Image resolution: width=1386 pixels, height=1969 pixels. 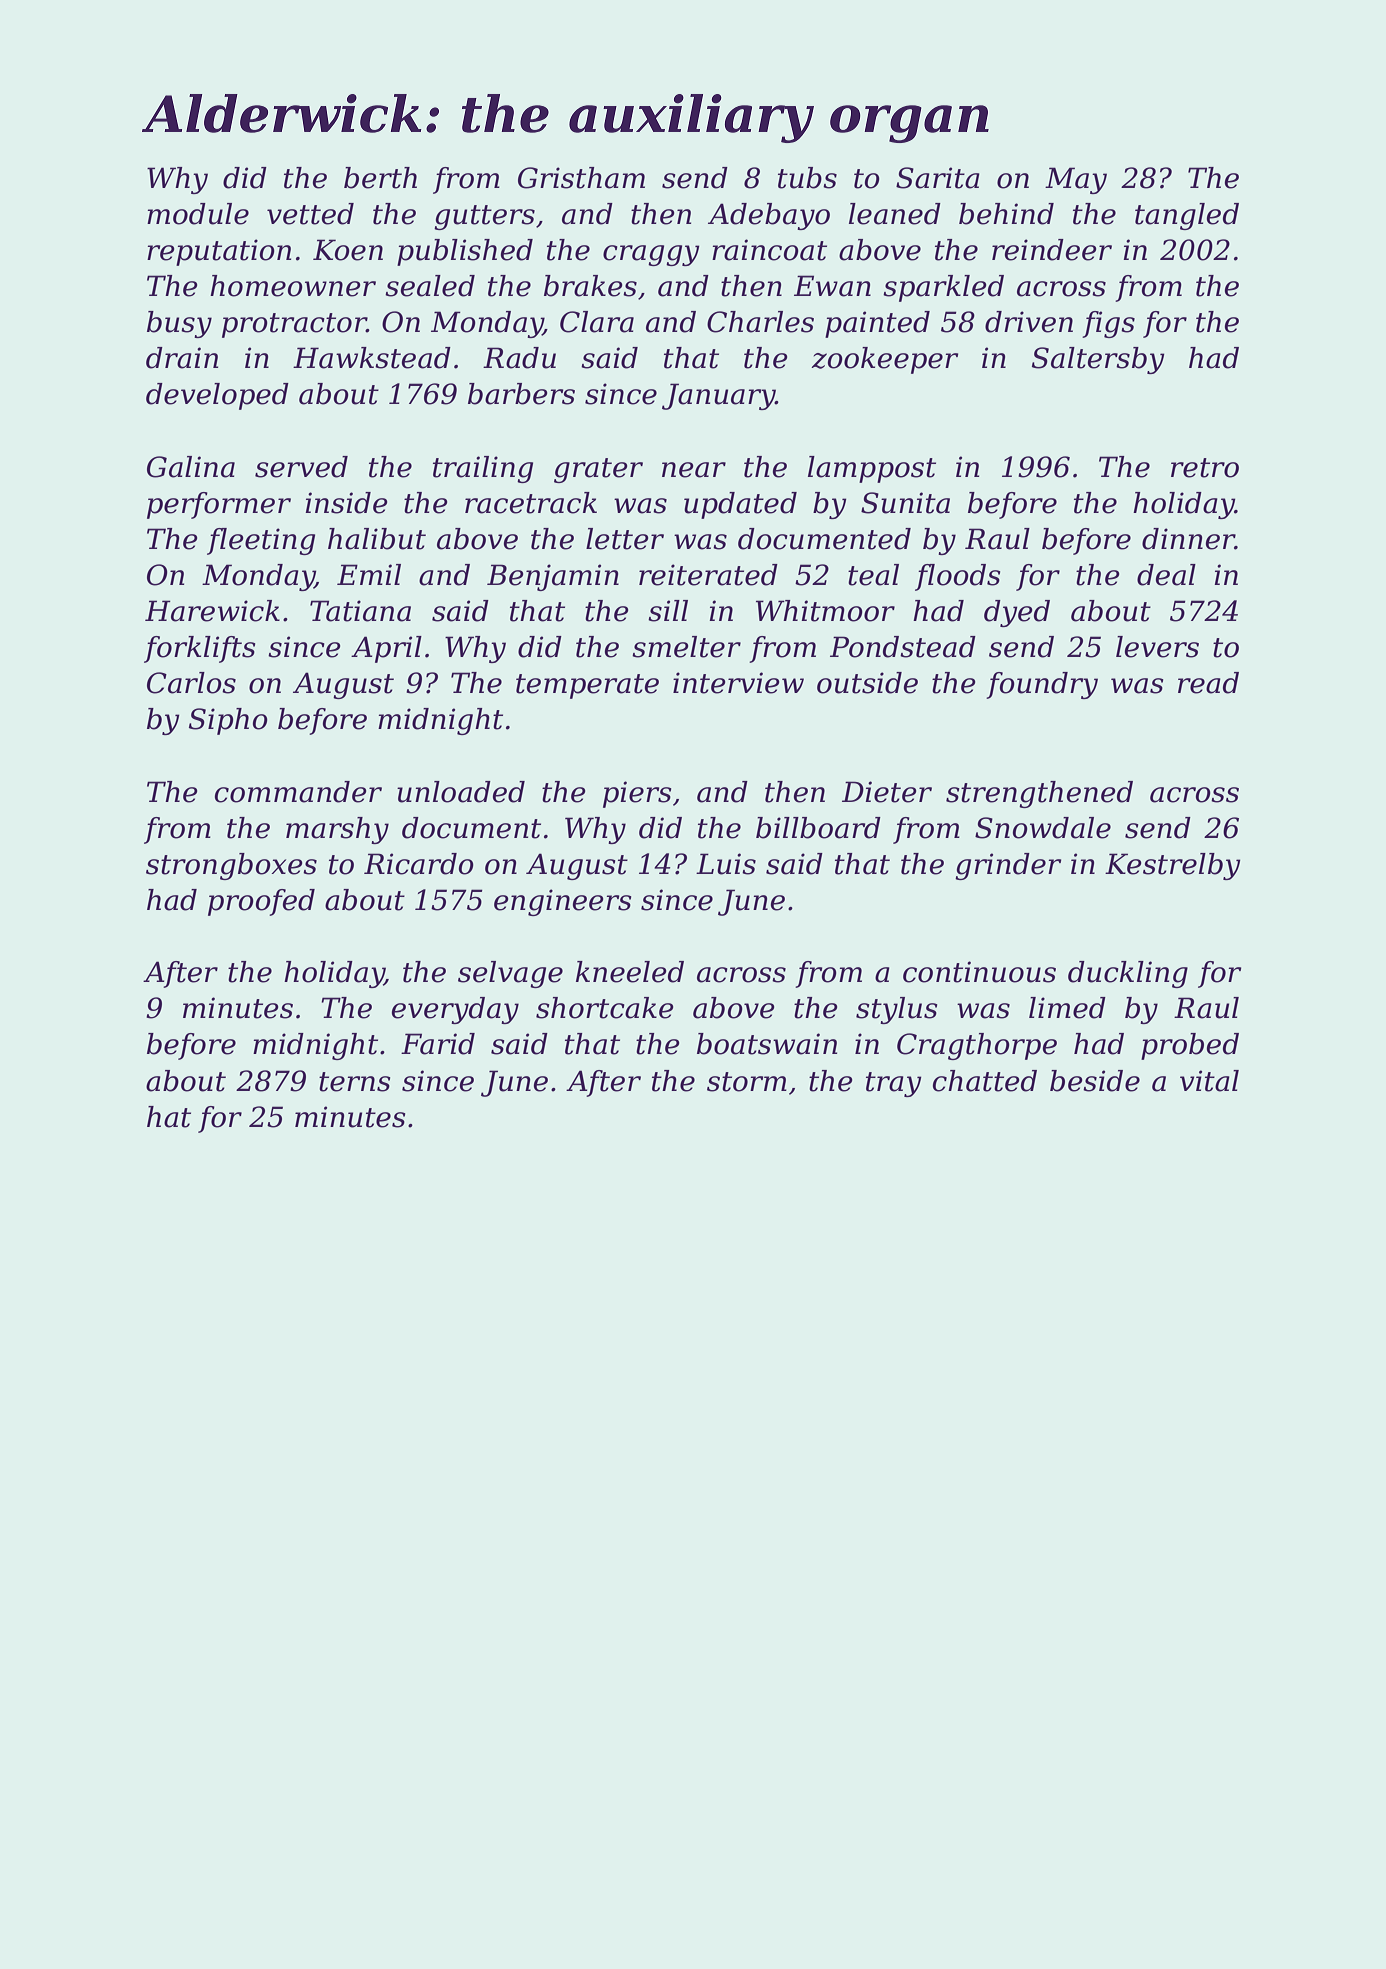 I want to click on Adebayo, so click(x=769, y=216).
